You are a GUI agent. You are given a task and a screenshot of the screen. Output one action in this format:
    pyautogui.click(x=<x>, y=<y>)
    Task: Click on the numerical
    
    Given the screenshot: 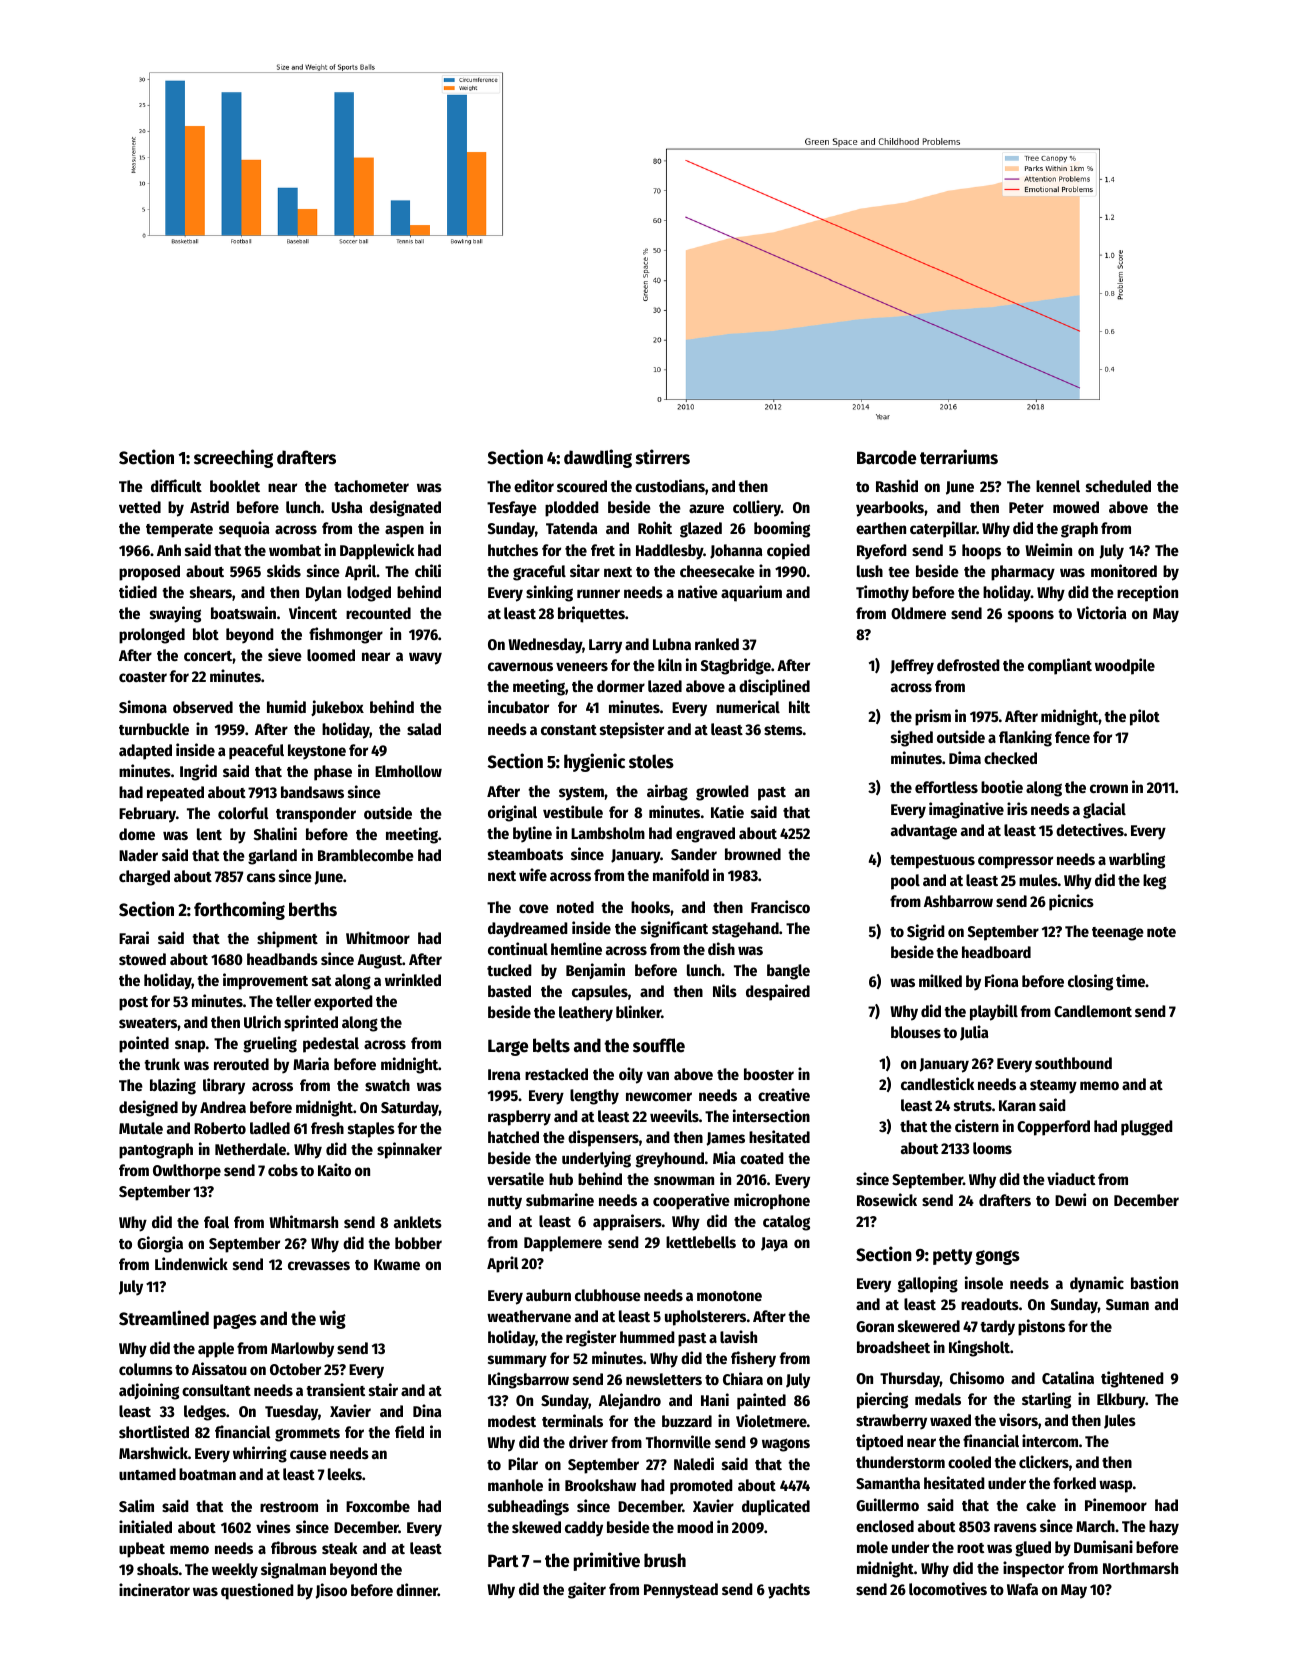 What is the action you would take?
    pyautogui.click(x=748, y=706)
